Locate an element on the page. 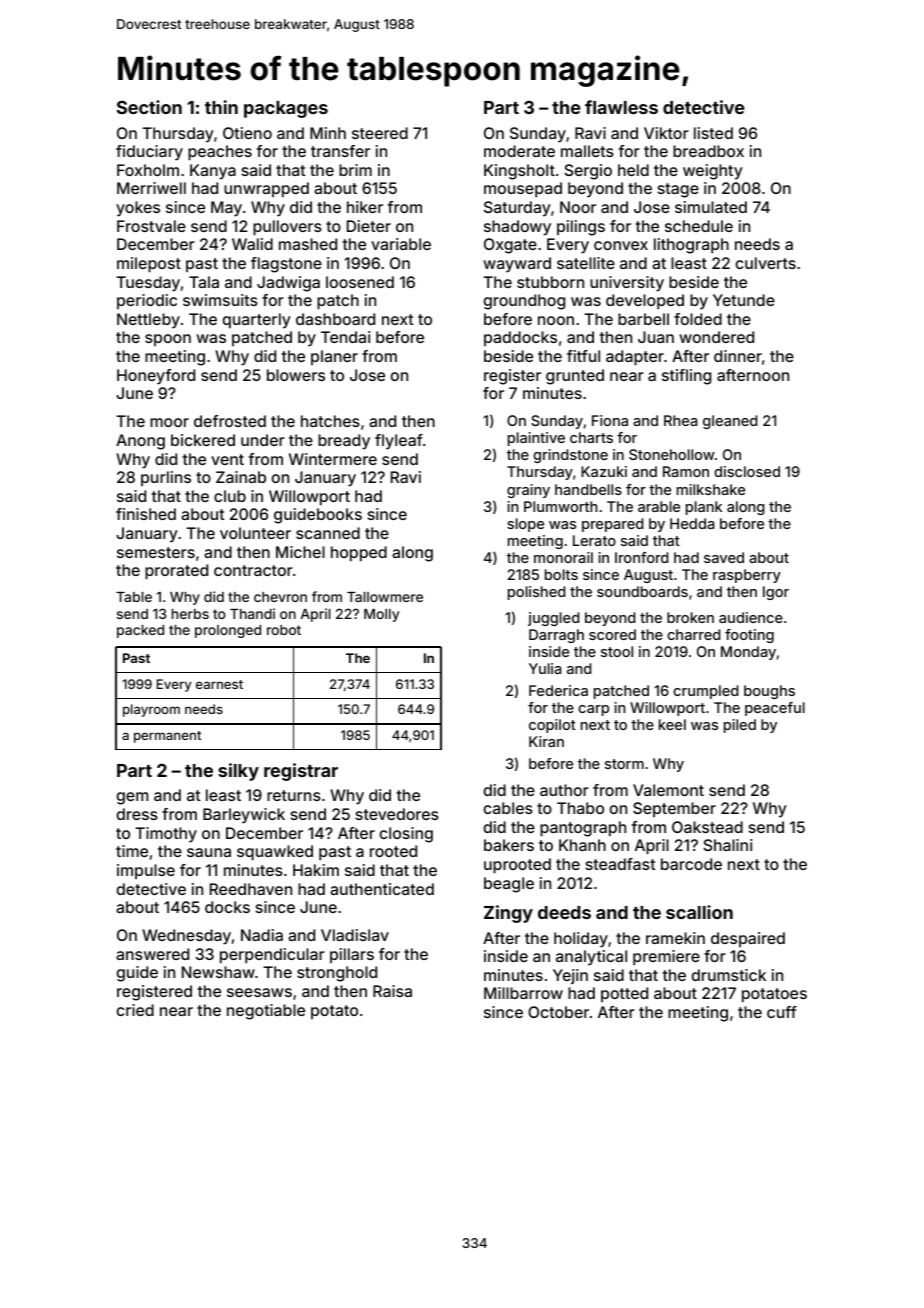 The height and width of the page is (1308, 924). groundhog is located at coordinates (524, 302).
